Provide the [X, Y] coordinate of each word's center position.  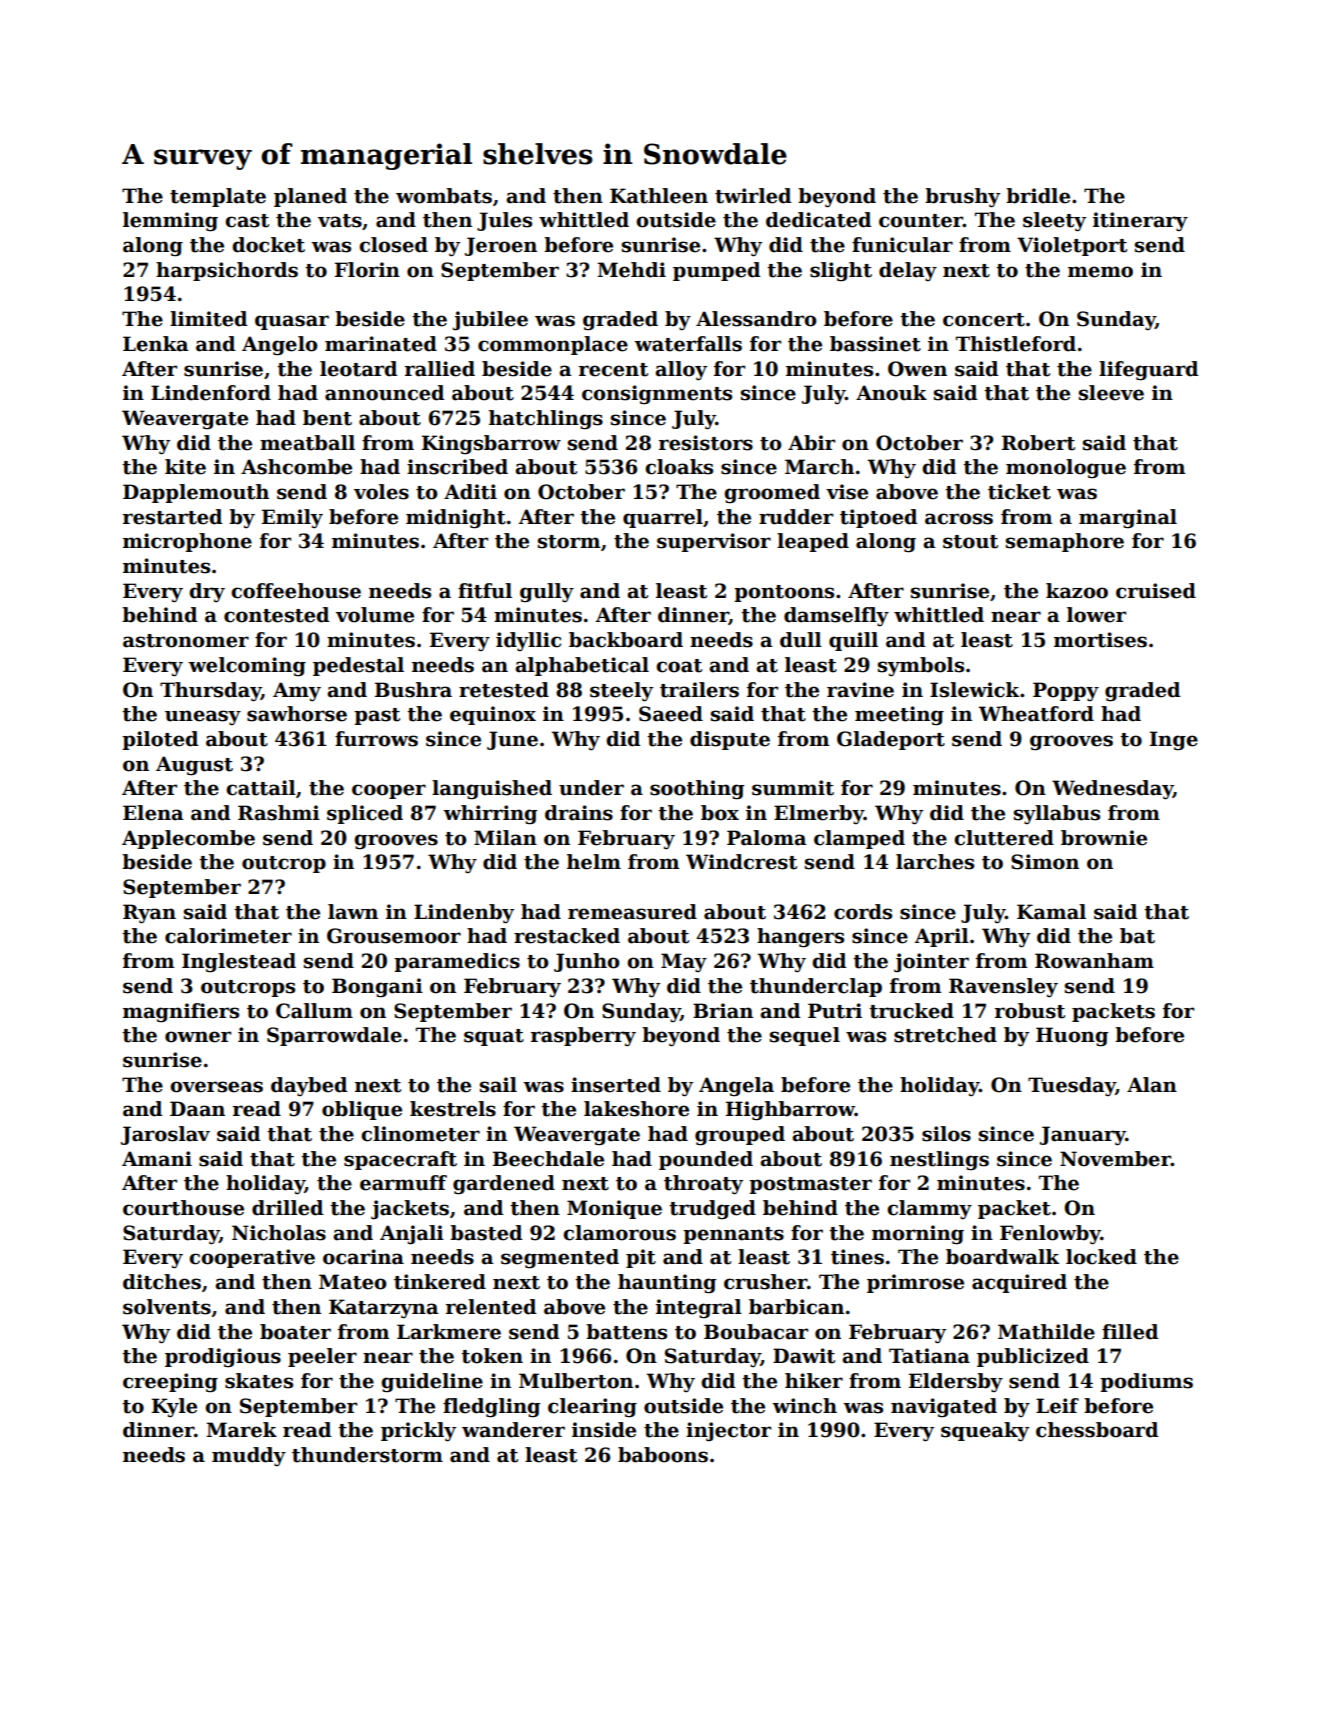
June [512, 740]
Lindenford [211, 393]
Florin [367, 270]
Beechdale [548, 1159]
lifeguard [1148, 371]
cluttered [1004, 838]
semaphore [1065, 542]
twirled [753, 196]
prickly [418, 1432]
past [377, 716]
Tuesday [1072, 1086]
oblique [362, 1110]
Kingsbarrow [491, 445]
